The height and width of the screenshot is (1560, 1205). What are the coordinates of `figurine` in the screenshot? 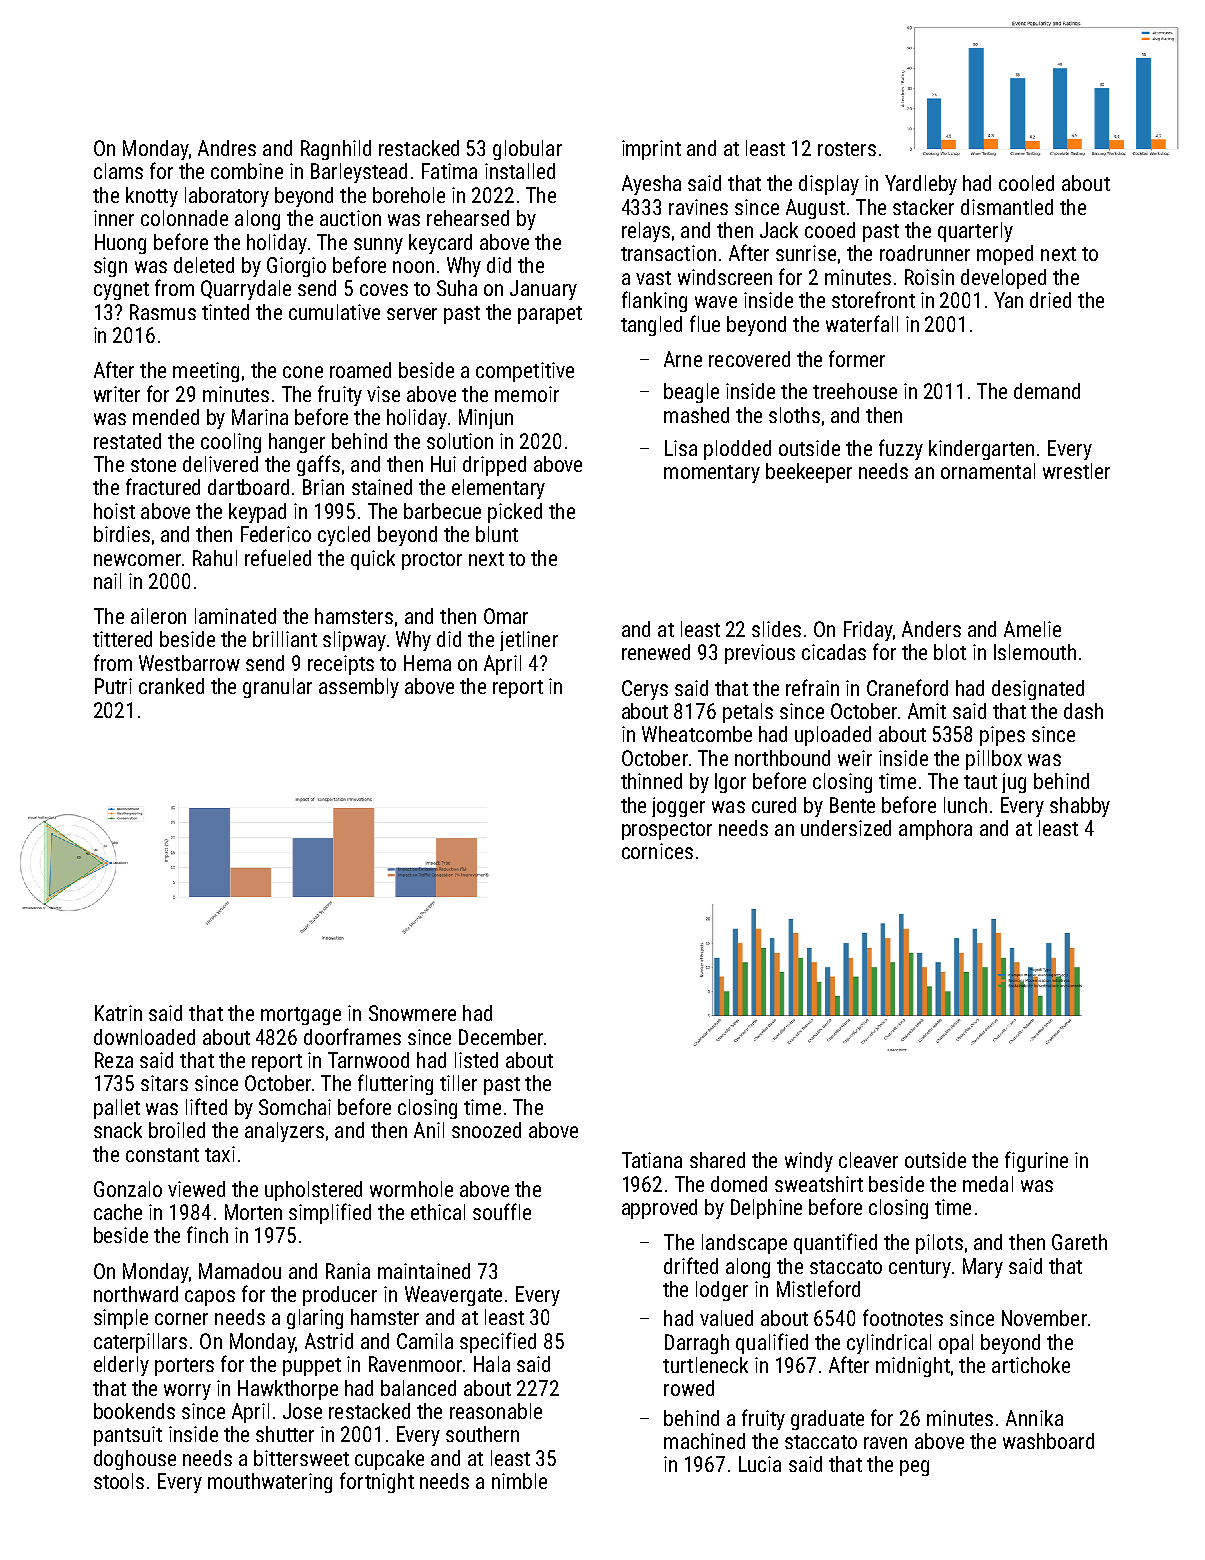 It's located at (1036, 1161).
